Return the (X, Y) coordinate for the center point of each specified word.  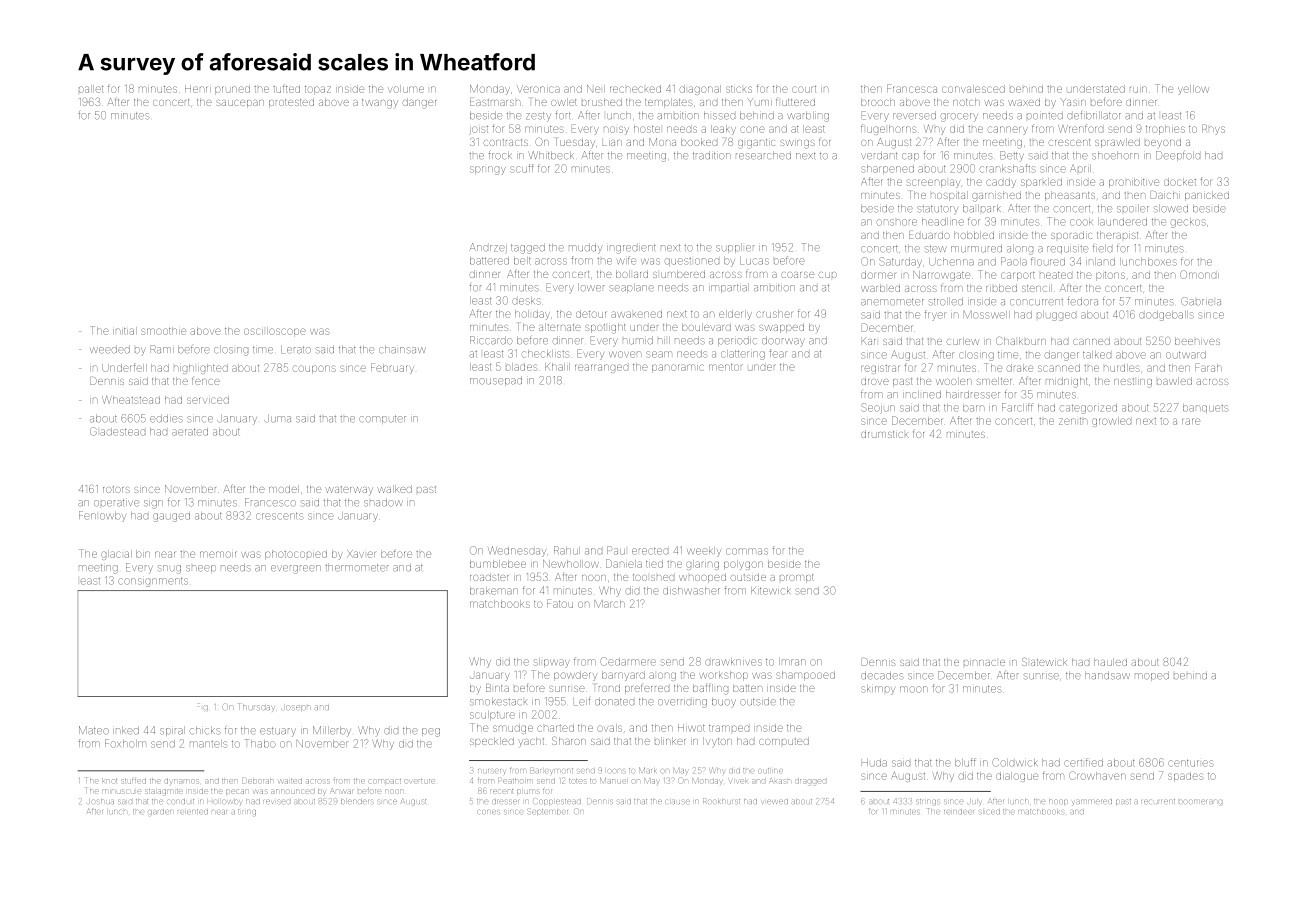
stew (935, 249)
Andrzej (488, 248)
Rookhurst (721, 801)
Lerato (296, 349)
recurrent (1158, 801)
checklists (545, 354)
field (1102, 249)
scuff (522, 168)
